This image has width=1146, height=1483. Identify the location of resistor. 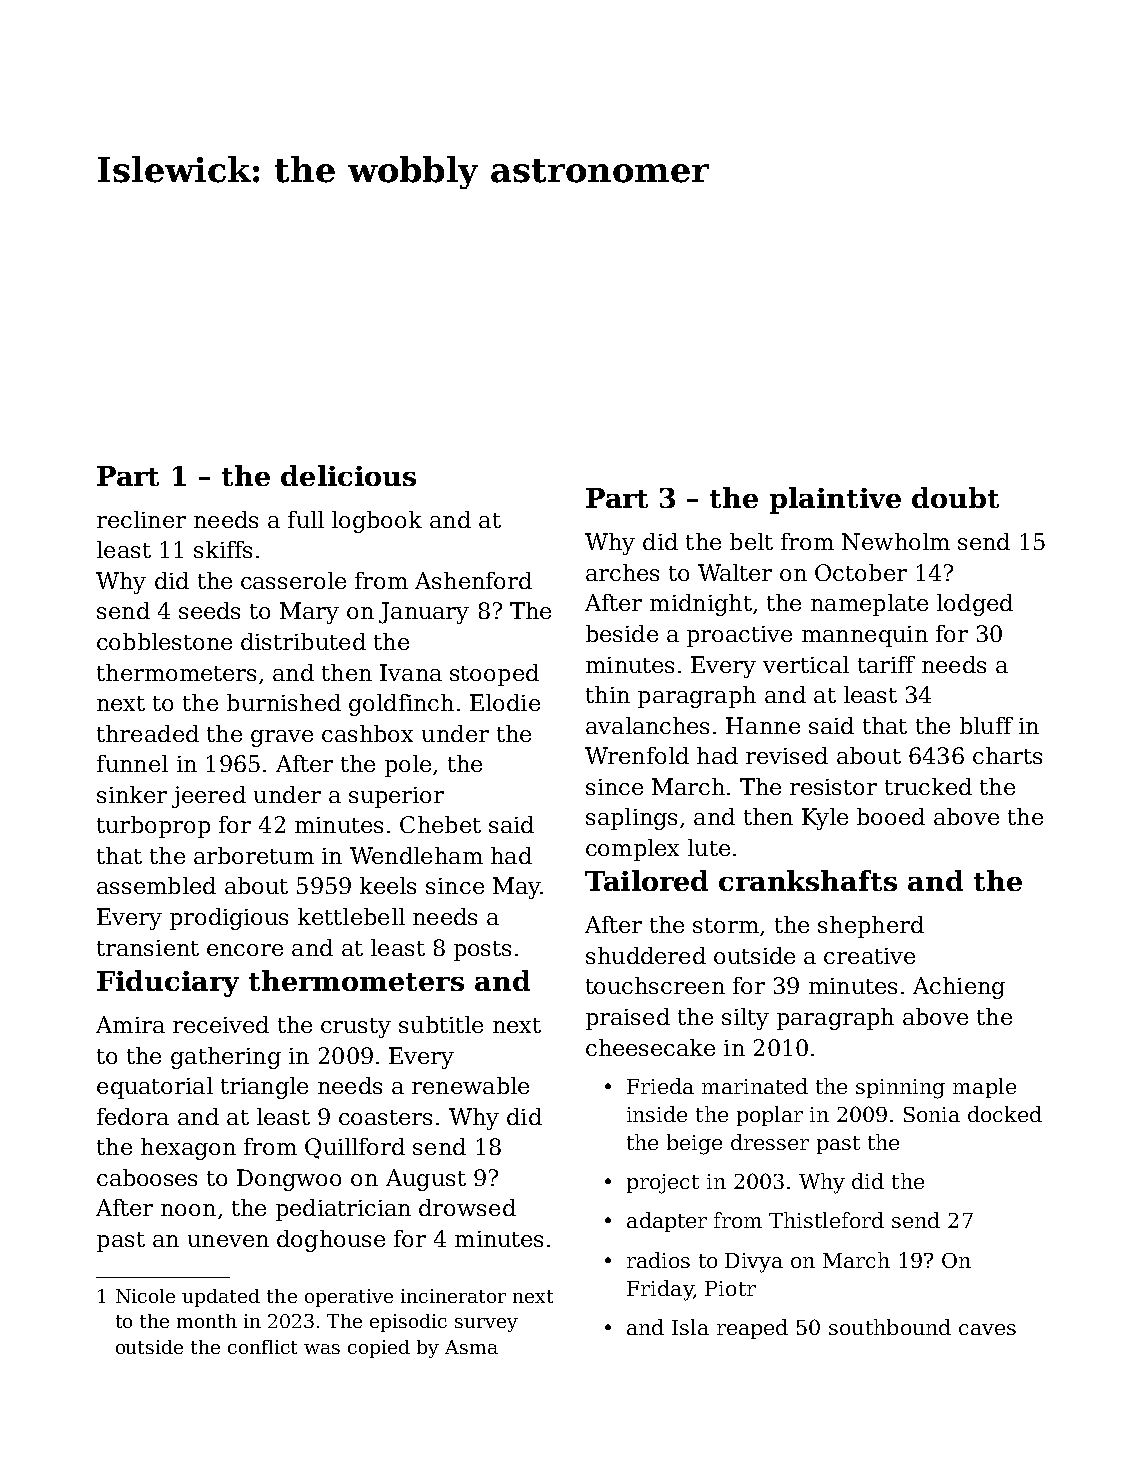
(833, 787).
